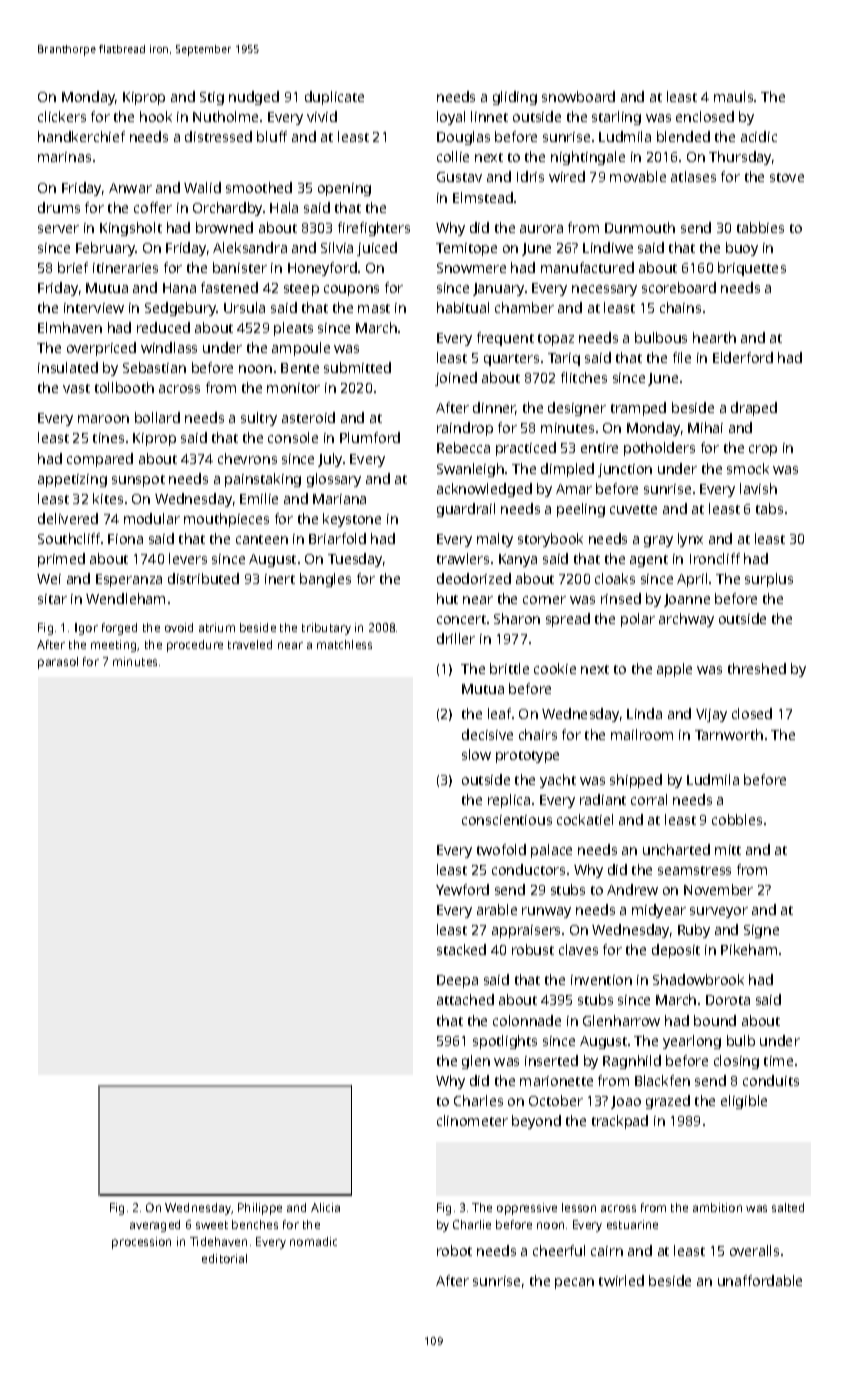 The image size is (849, 1400). I want to click on January, so click(498, 289).
